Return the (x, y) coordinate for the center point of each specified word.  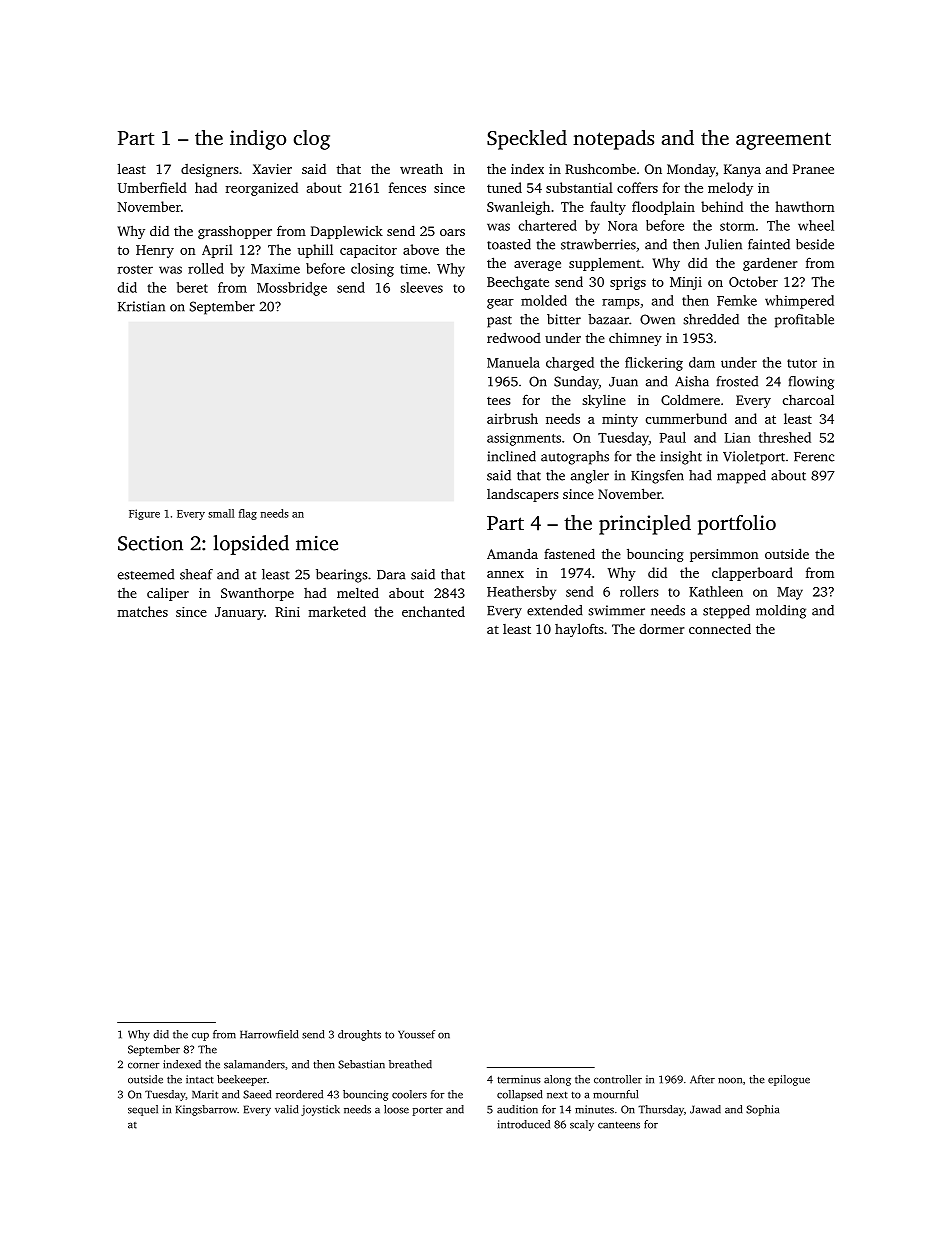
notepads (613, 140)
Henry (155, 251)
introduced (523, 1124)
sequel (143, 1110)
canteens (619, 1125)
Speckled (527, 140)
